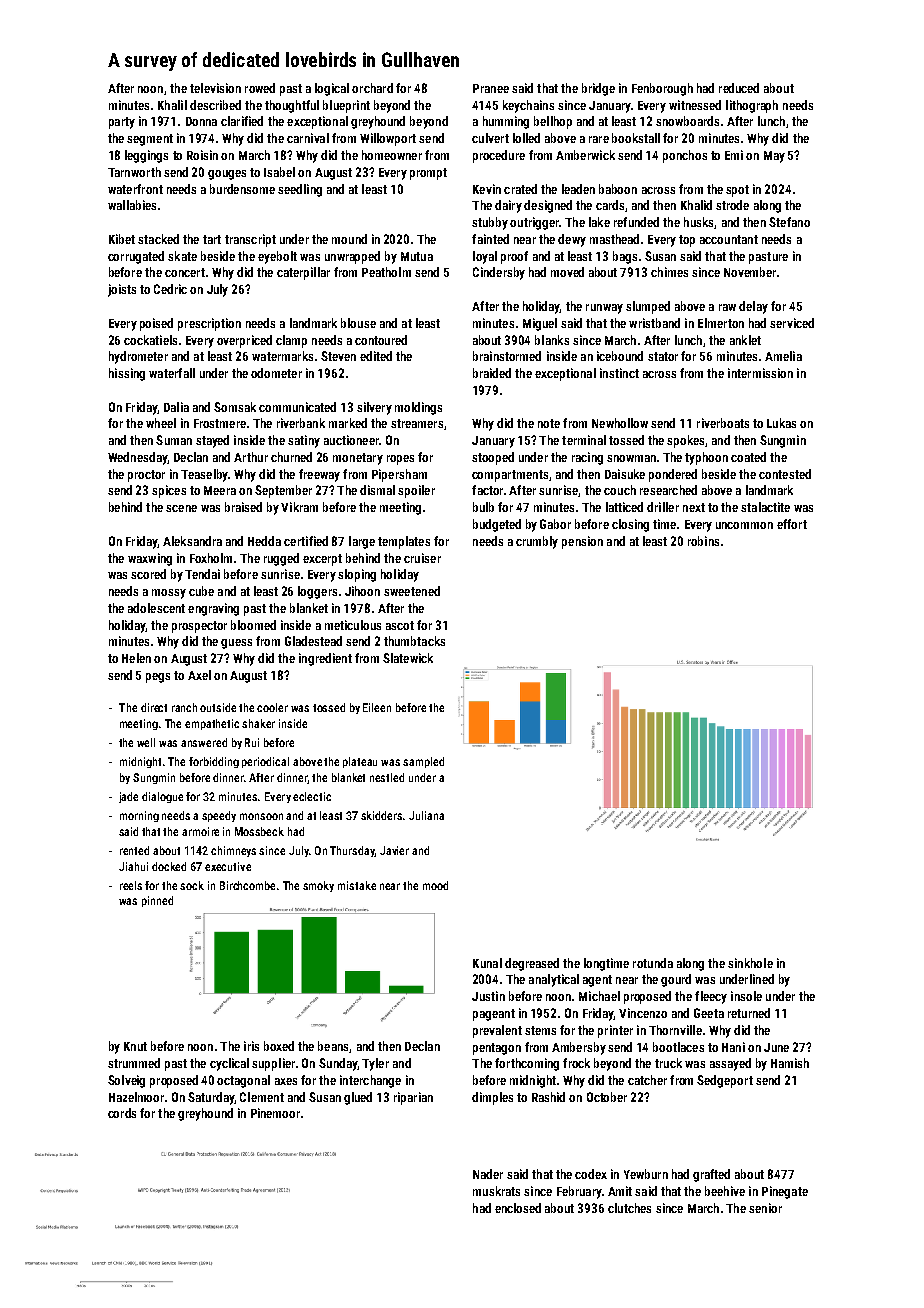 The width and height of the document is (924, 1308). What do you see at coordinates (703, 541) in the document?
I see `robins` at bounding box center [703, 541].
